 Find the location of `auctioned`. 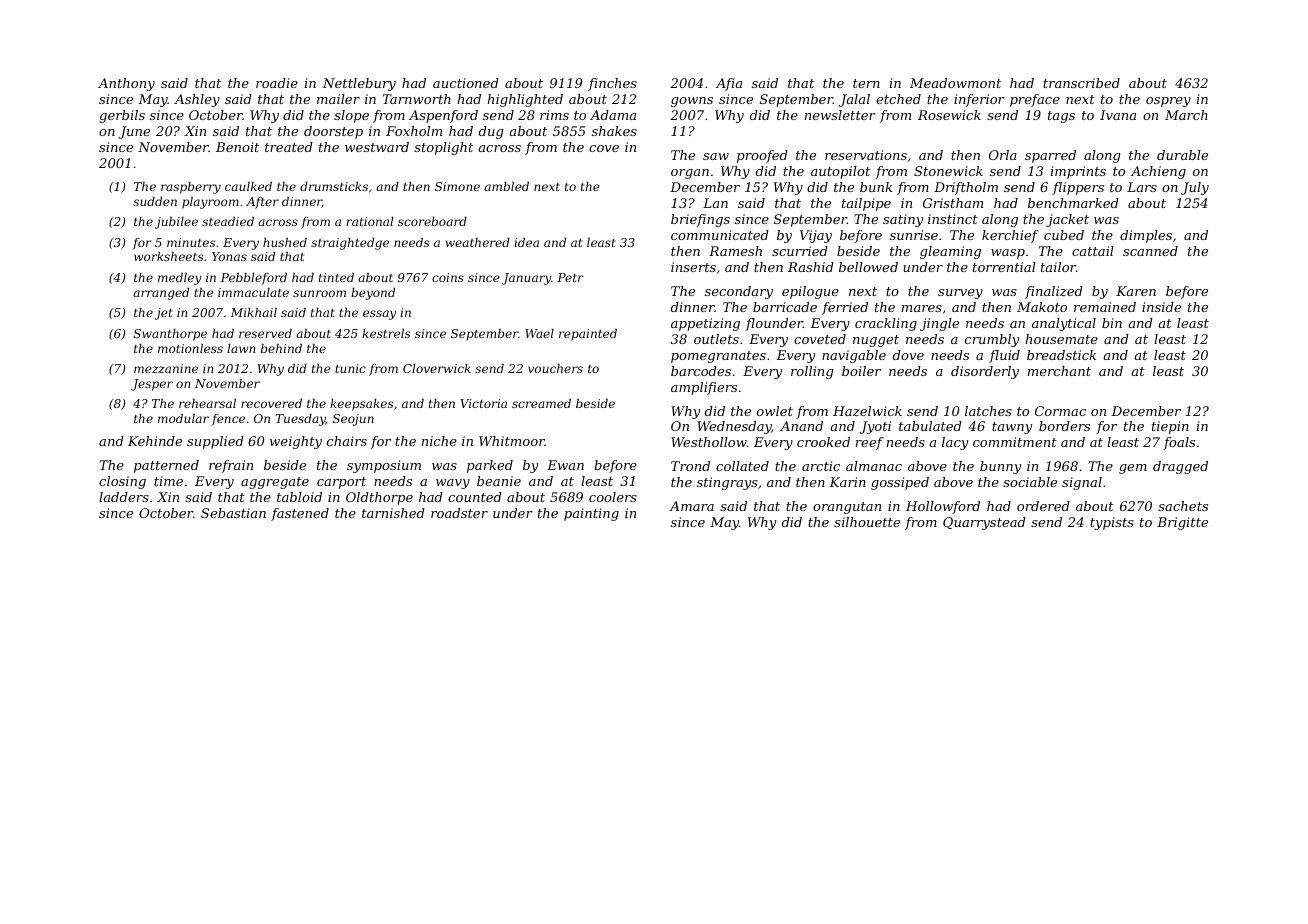

auctioned is located at coordinates (466, 83).
